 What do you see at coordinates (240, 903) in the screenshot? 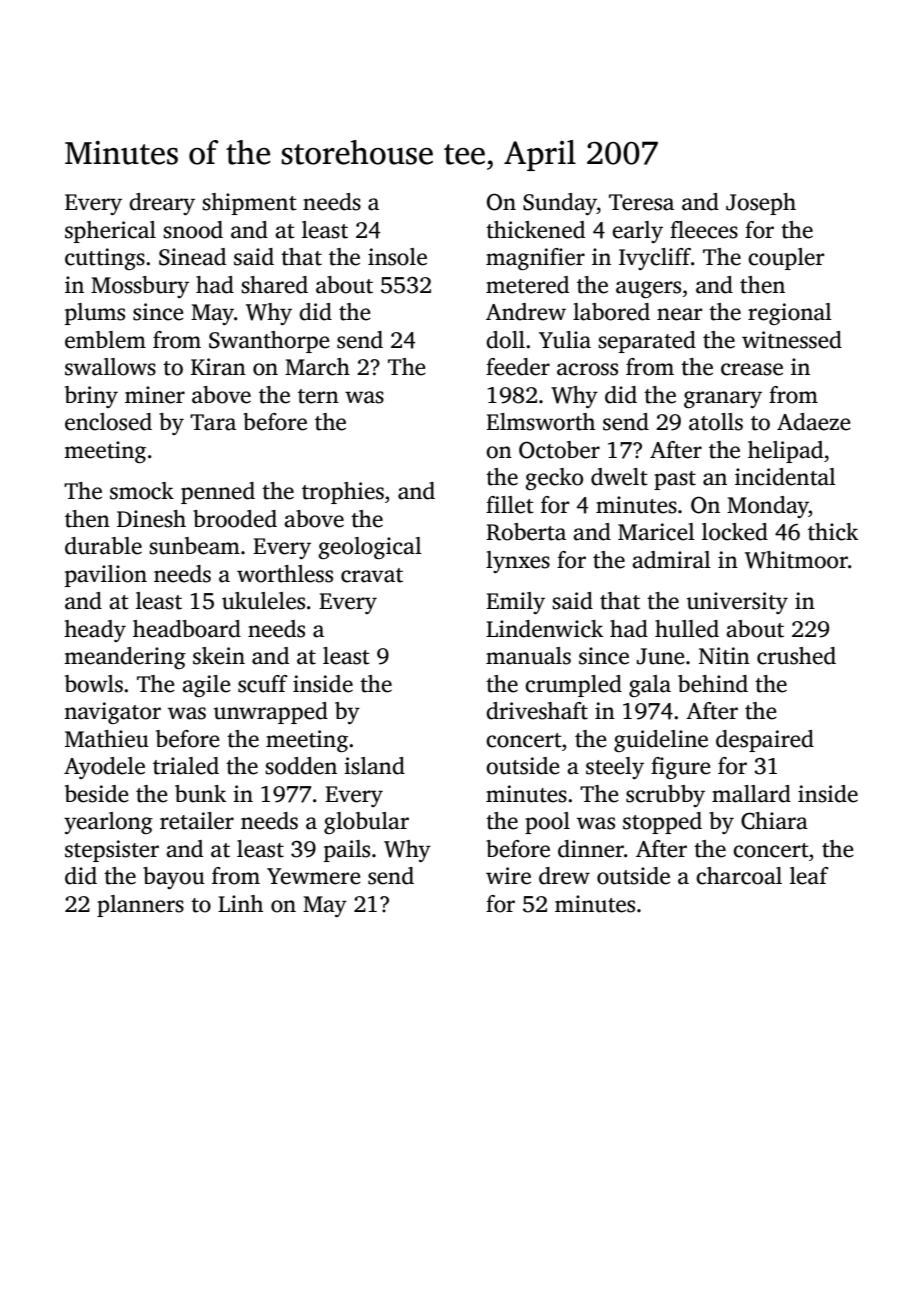
I see `Linh` at bounding box center [240, 903].
